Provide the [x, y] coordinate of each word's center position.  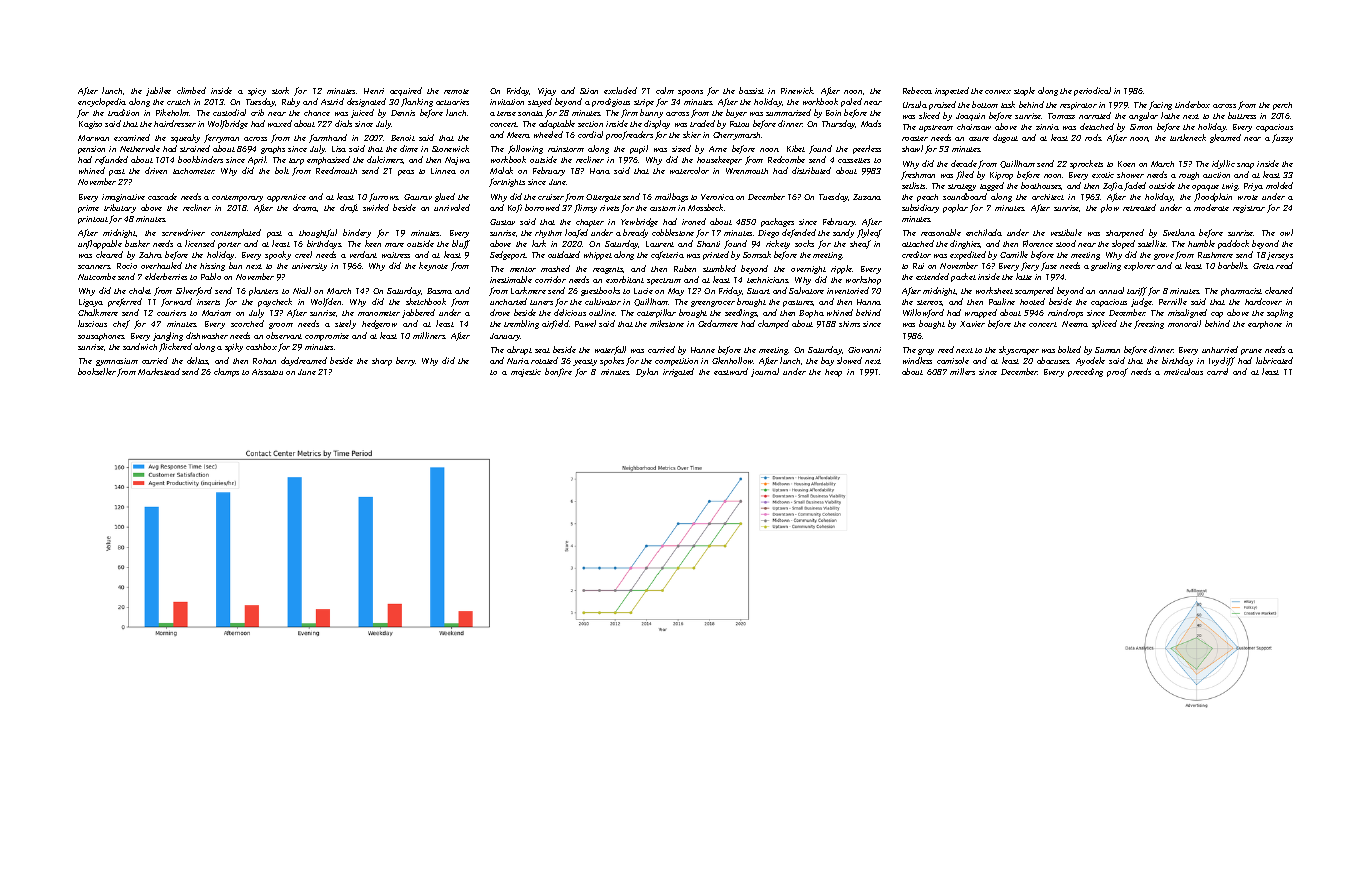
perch [1282, 106]
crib [257, 112]
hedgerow [379, 324]
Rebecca [917, 90]
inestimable [511, 279]
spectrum [664, 281]
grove [1164, 257]
